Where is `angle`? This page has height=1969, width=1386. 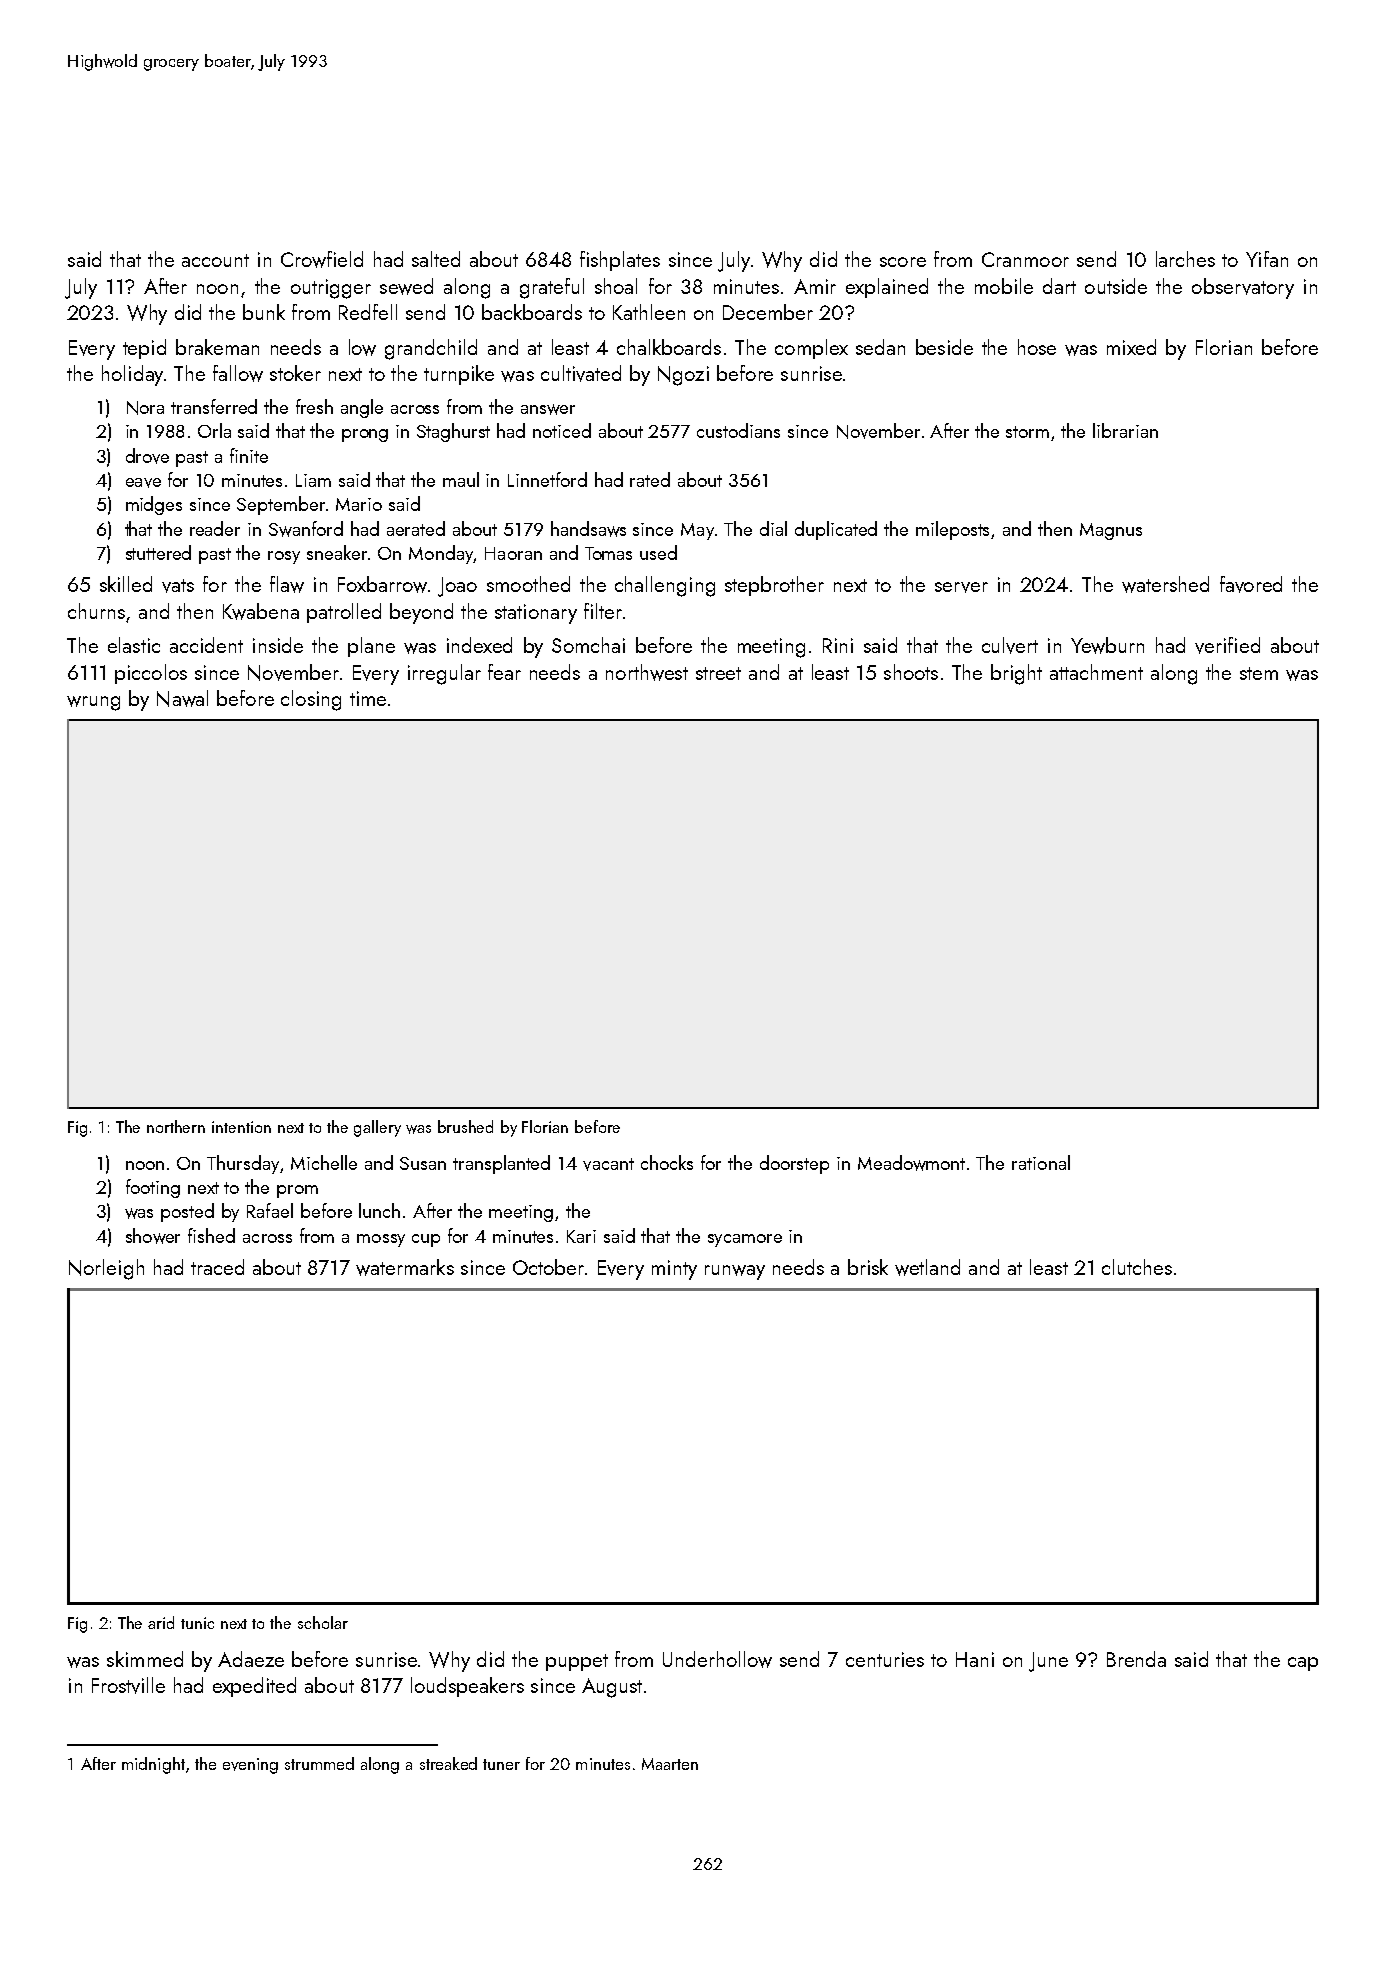 angle is located at coordinates (362, 408).
